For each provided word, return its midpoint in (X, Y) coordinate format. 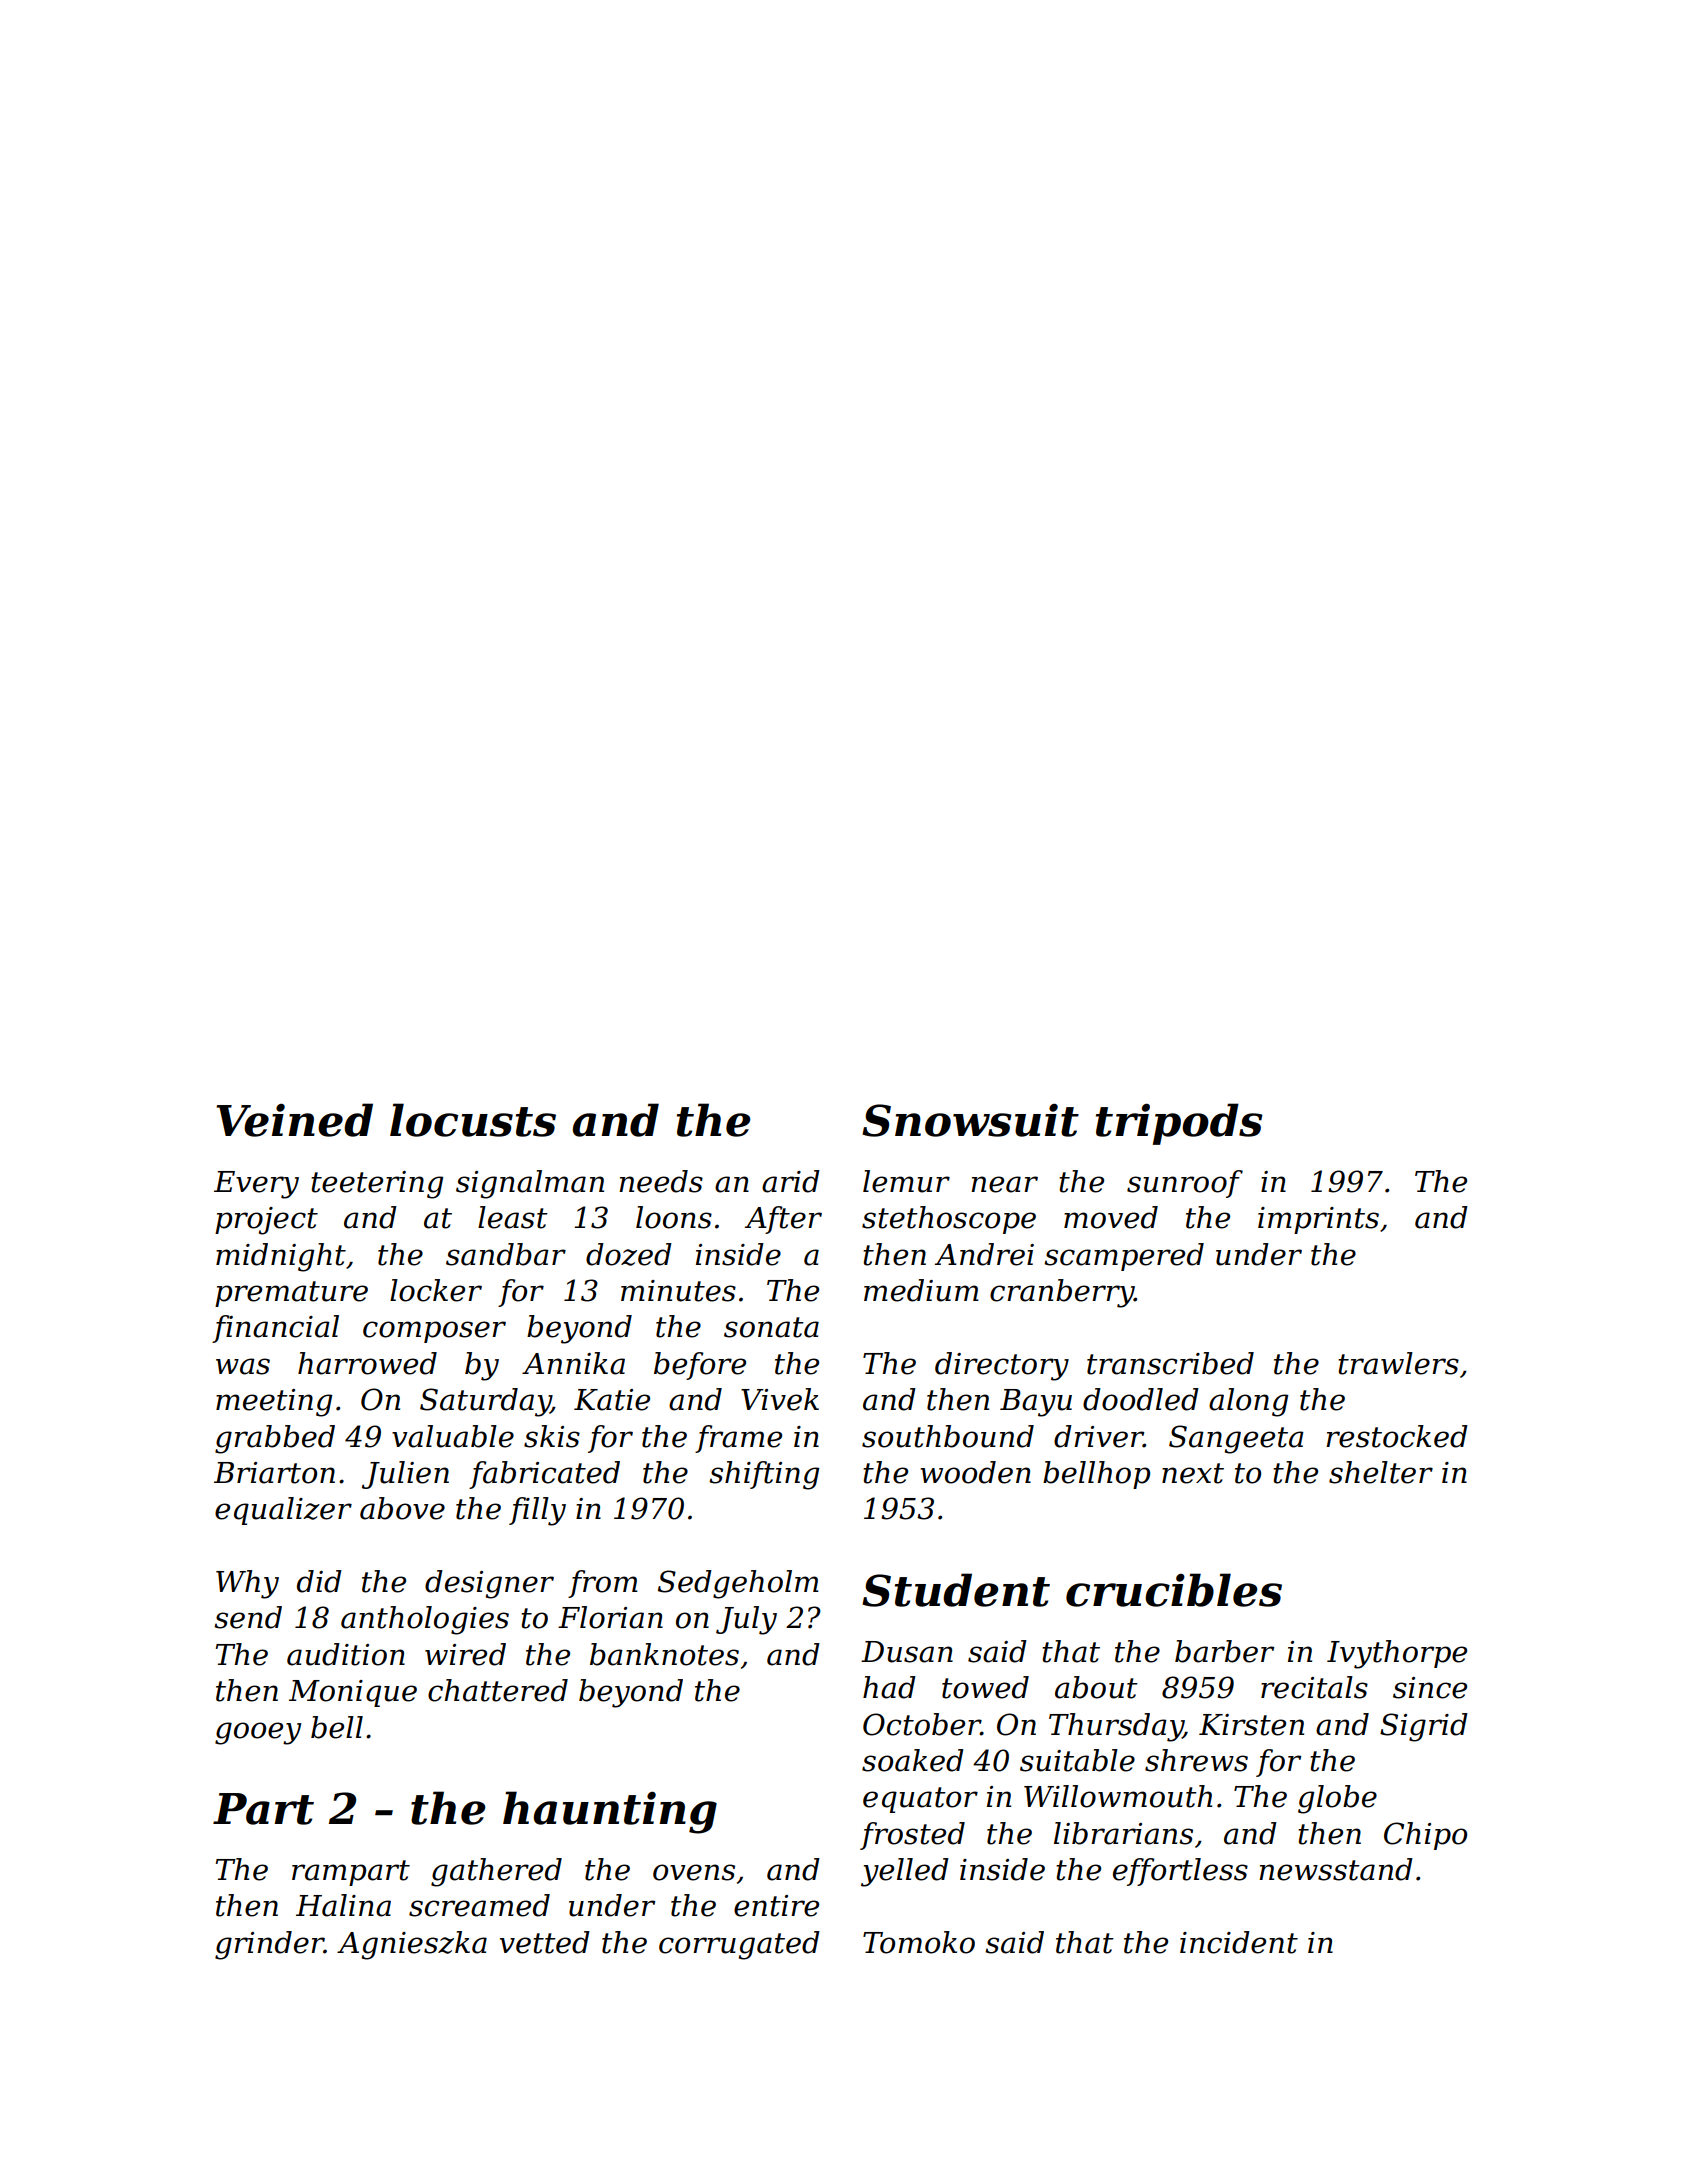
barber (1224, 1651)
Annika (573, 1363)
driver (1098, 1436)
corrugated (739, 1945)
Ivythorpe (1397, 1654)
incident (1239, 1942)
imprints (1318, 1220)
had (889, 1687)
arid (791, 1181)
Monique (353, 1693)
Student (956, 1590)
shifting (764, 1475)
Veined (294, 1120)
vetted (545, 1942)
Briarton (274, 1473)
